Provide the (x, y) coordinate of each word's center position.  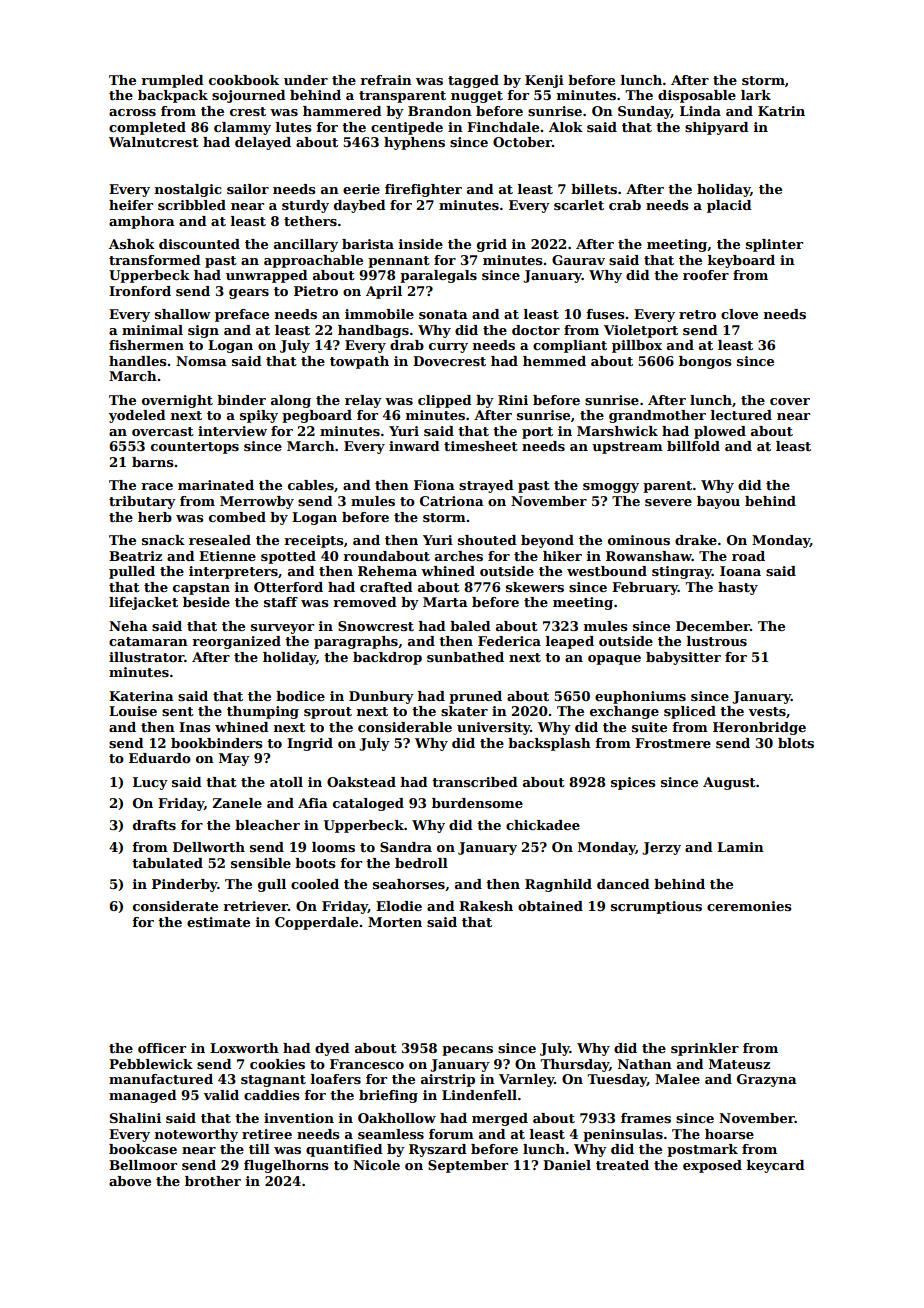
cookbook (244, 80)
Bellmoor (143, 1165)
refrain (386, 80)
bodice (300, 696)
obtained (550, 906)
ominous (639, 540)
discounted (199, 244)
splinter (774, 245)
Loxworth (244, 1048)
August (729, 783)
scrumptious (656, 907)
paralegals (438, 276)
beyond (547, 541)
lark (756, 95)
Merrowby (257, 502)
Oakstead (361, 782)
